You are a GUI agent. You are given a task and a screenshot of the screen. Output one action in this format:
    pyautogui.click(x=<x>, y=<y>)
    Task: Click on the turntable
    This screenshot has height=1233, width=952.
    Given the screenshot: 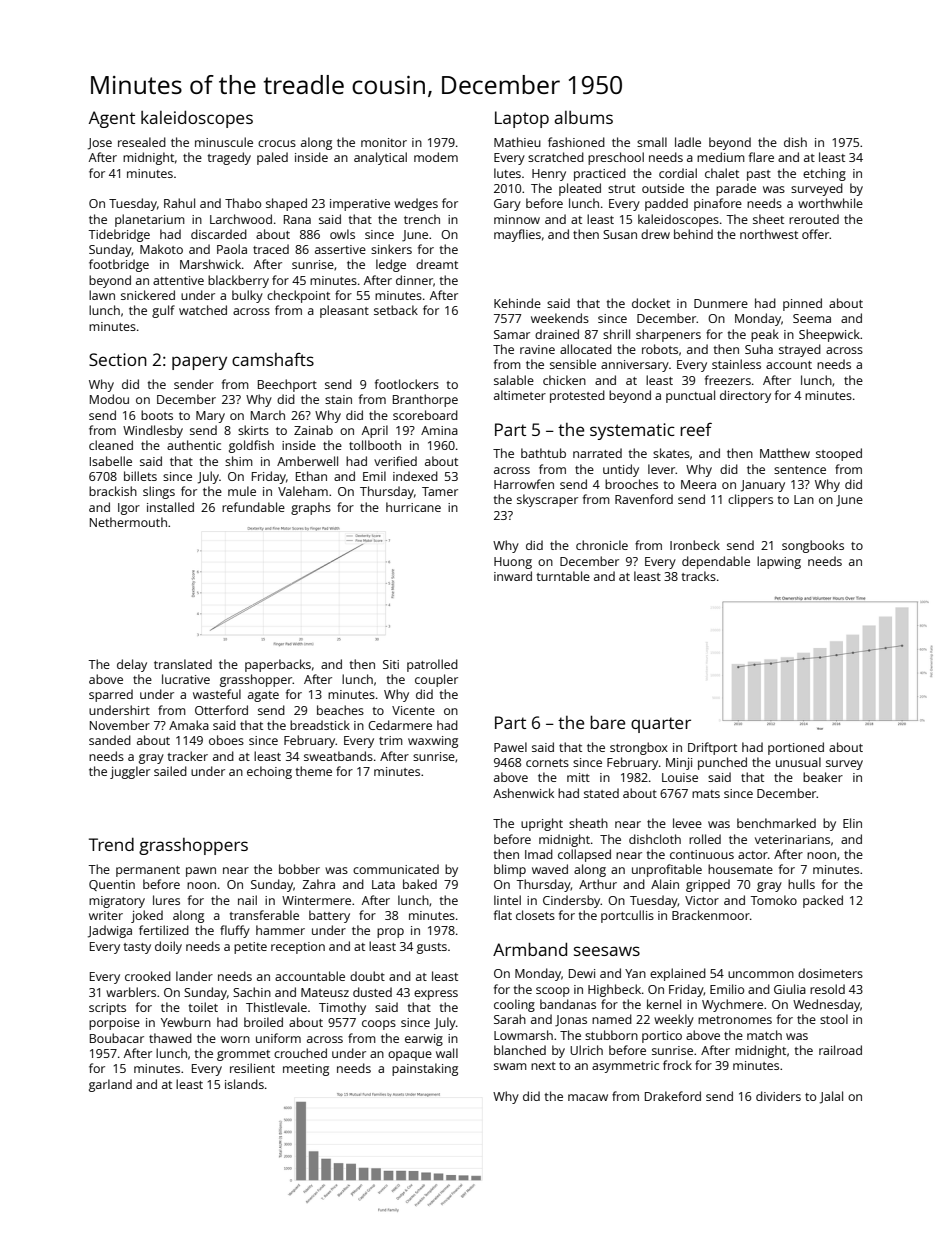 What is the action you would take?
    pyautogui.click(x=563, y=576)
